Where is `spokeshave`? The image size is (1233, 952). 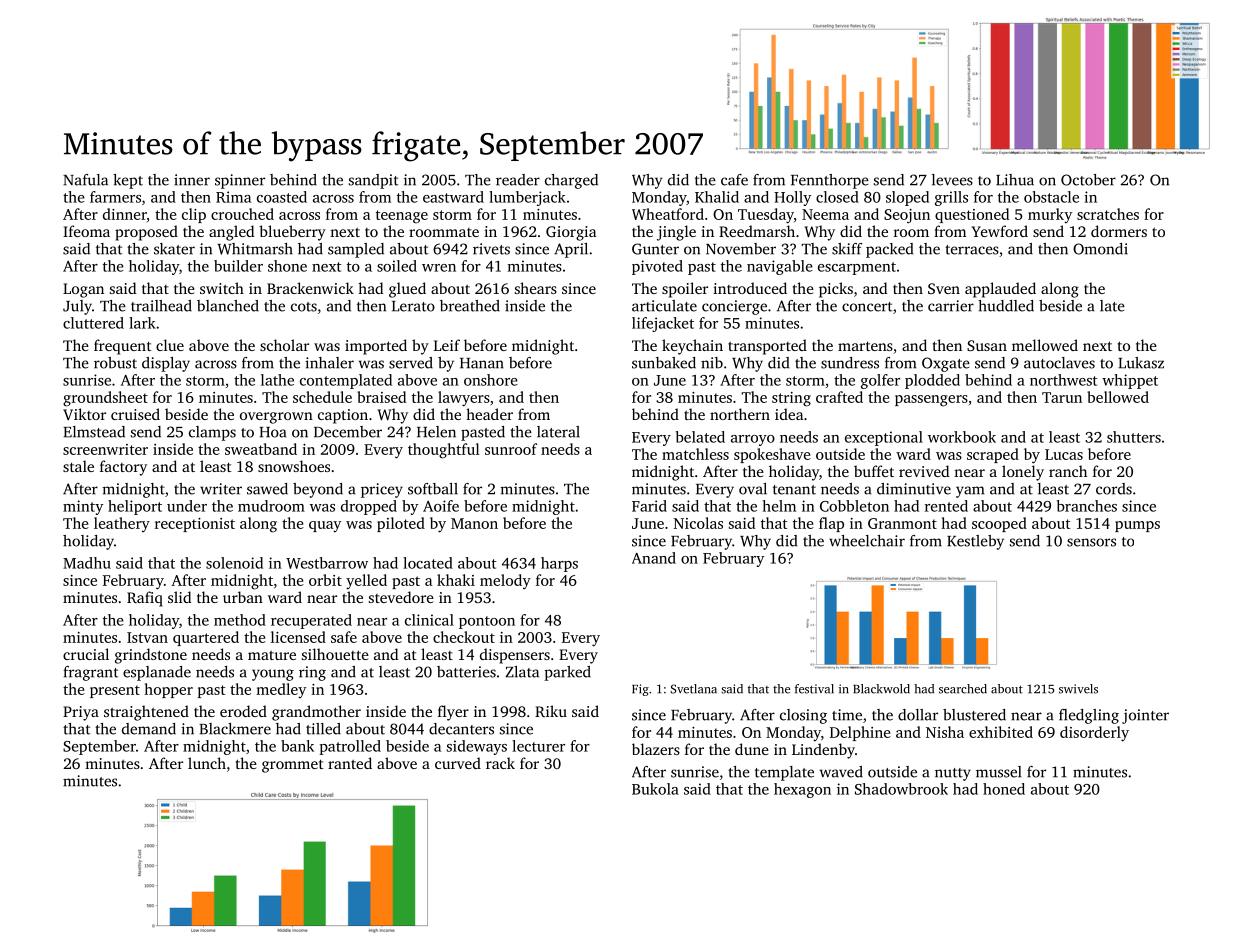 spokeshave is located at coordinates (772, 455).
